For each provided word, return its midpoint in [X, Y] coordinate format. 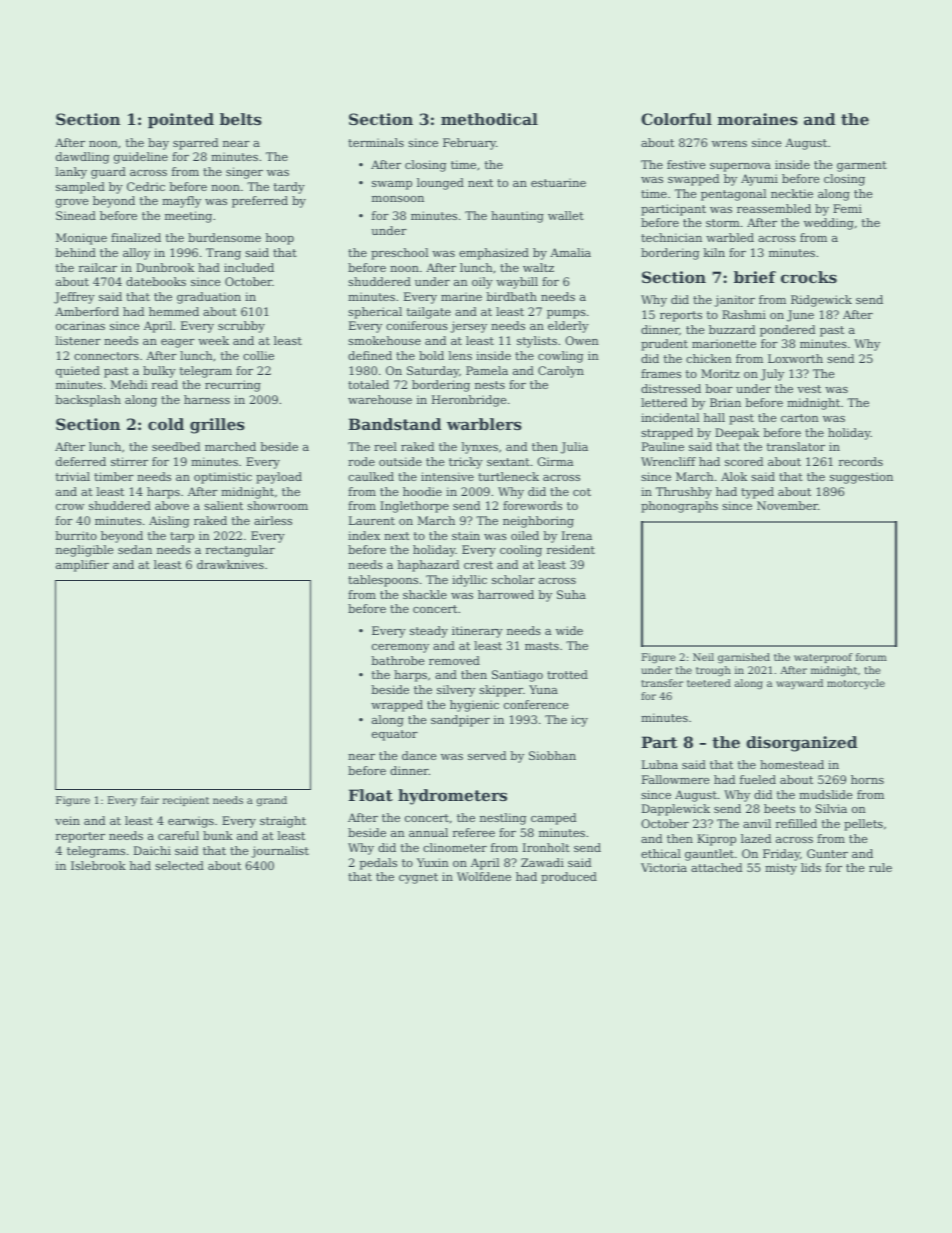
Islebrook [98, 865]
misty [781, 869]
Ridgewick [821, 301]
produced [569, 878]
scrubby [241, 327]
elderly [568, 327]
